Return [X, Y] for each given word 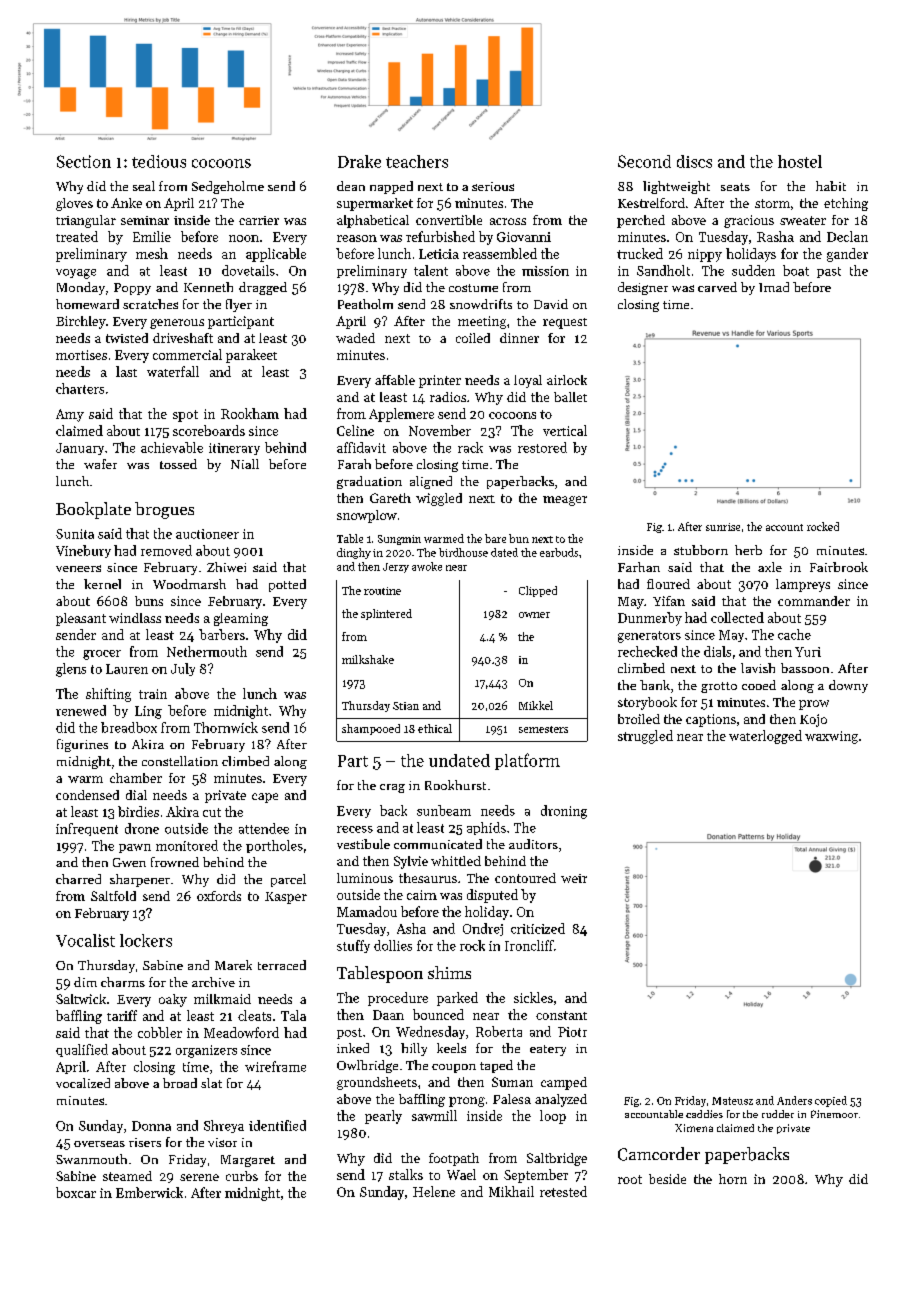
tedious [159, 161]
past [829, 272]
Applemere [401, 415]
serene [199, 1177]
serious [493, 186]
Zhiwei [226, 567]
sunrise [723, 527]
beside [667, 1179]
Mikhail [511, 1191]
